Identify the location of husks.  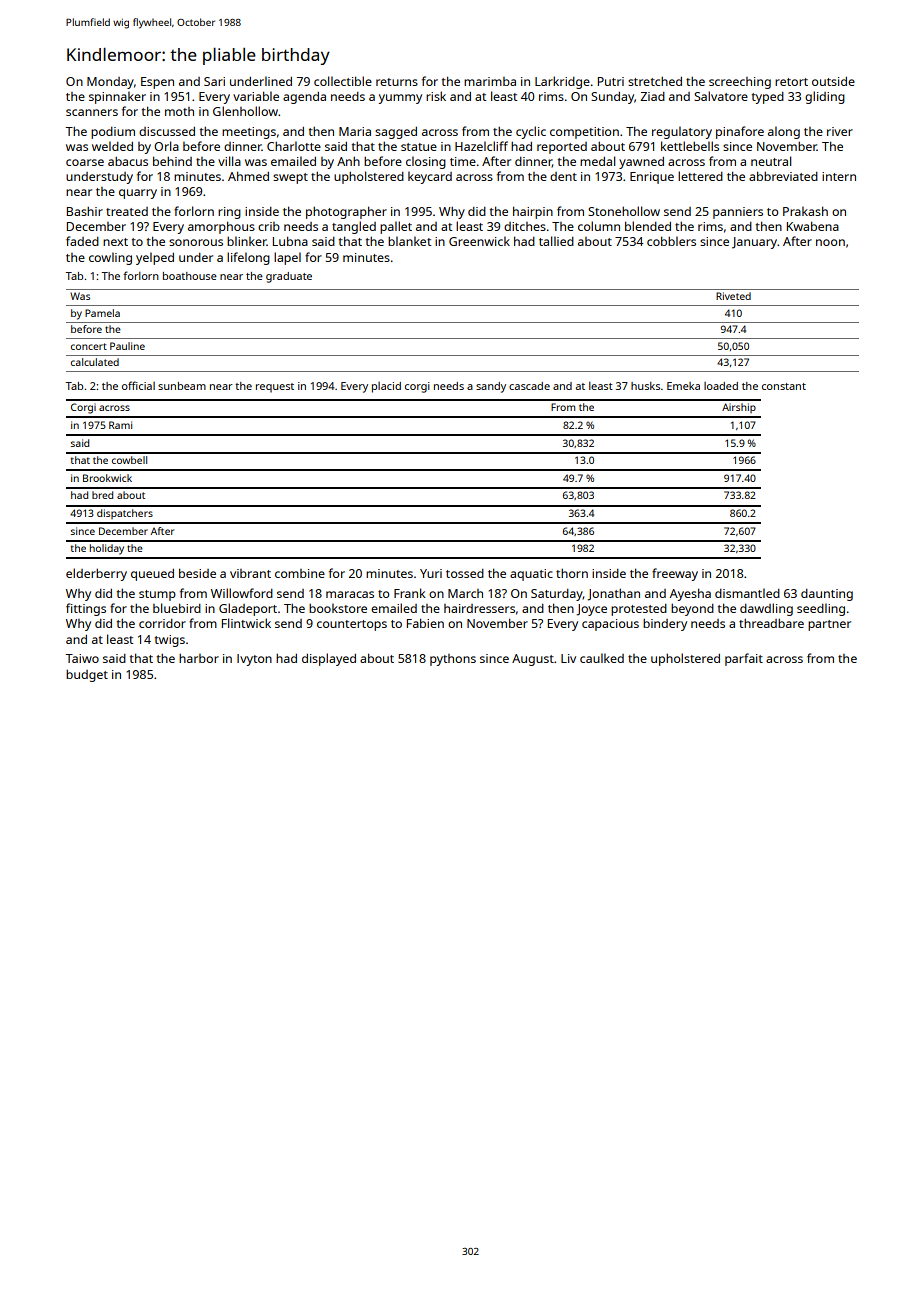
(645, 386).
